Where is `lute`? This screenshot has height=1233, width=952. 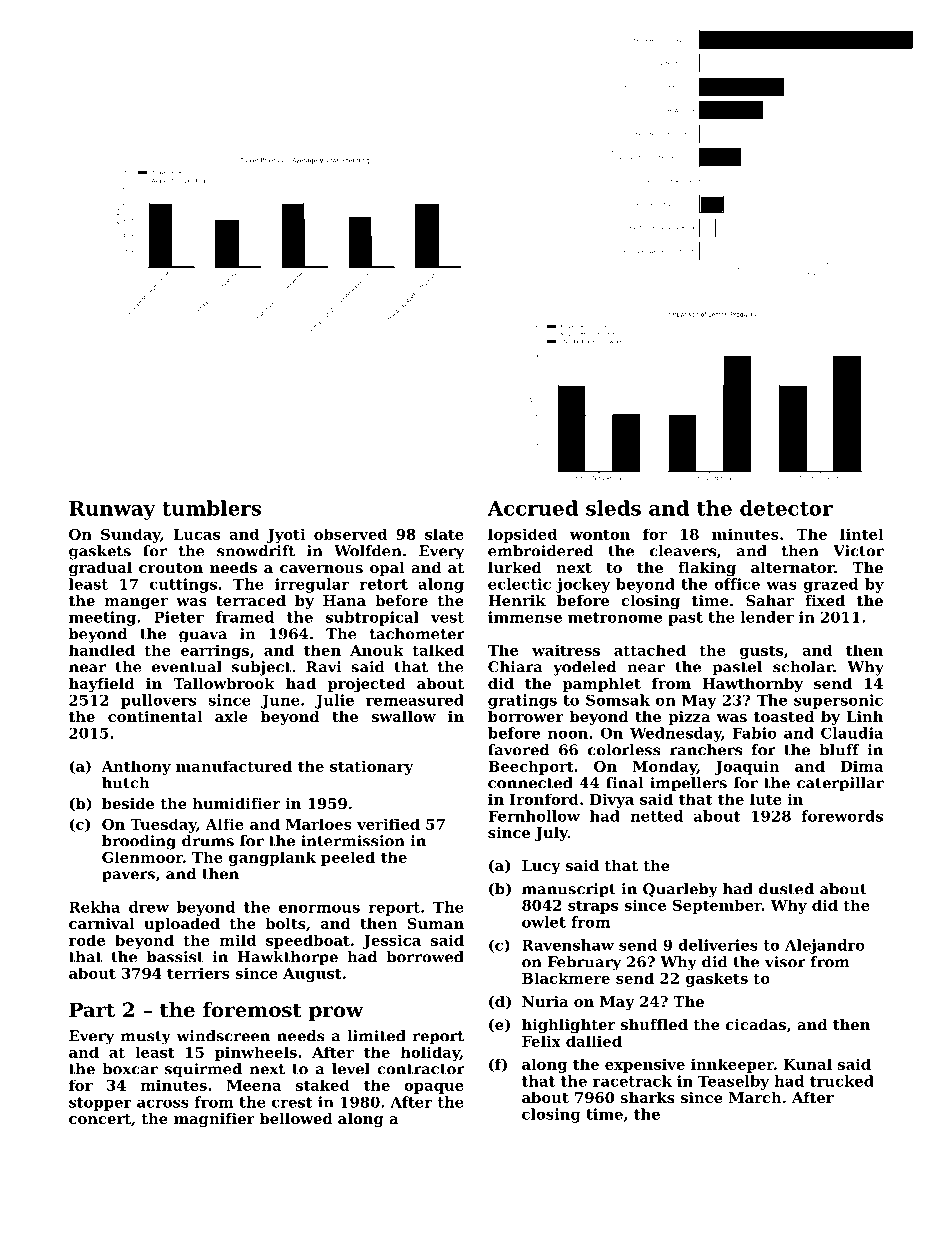 lute is located at coordinates (766, 799).
